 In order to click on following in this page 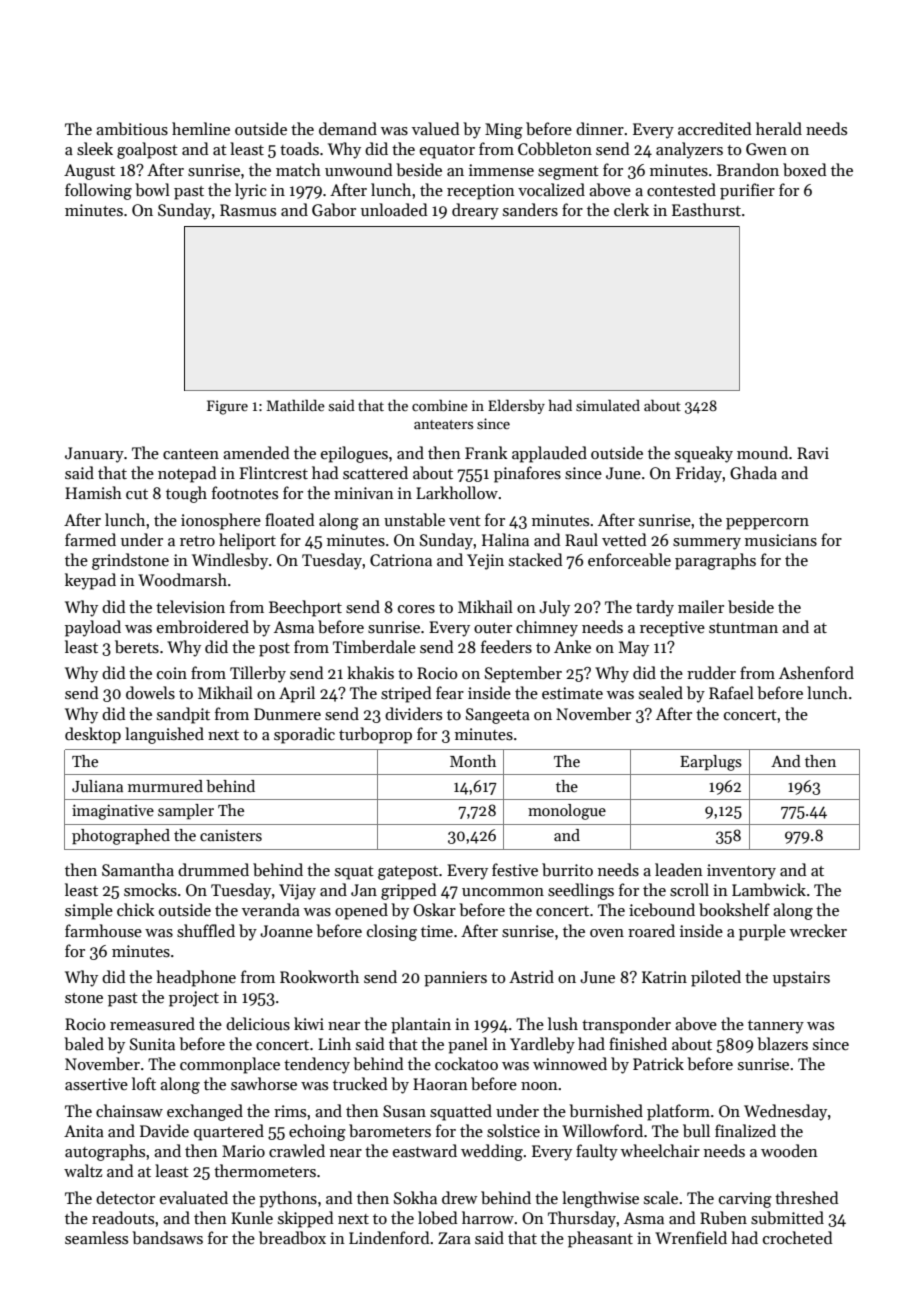, I will do `click(98, 191)`.
